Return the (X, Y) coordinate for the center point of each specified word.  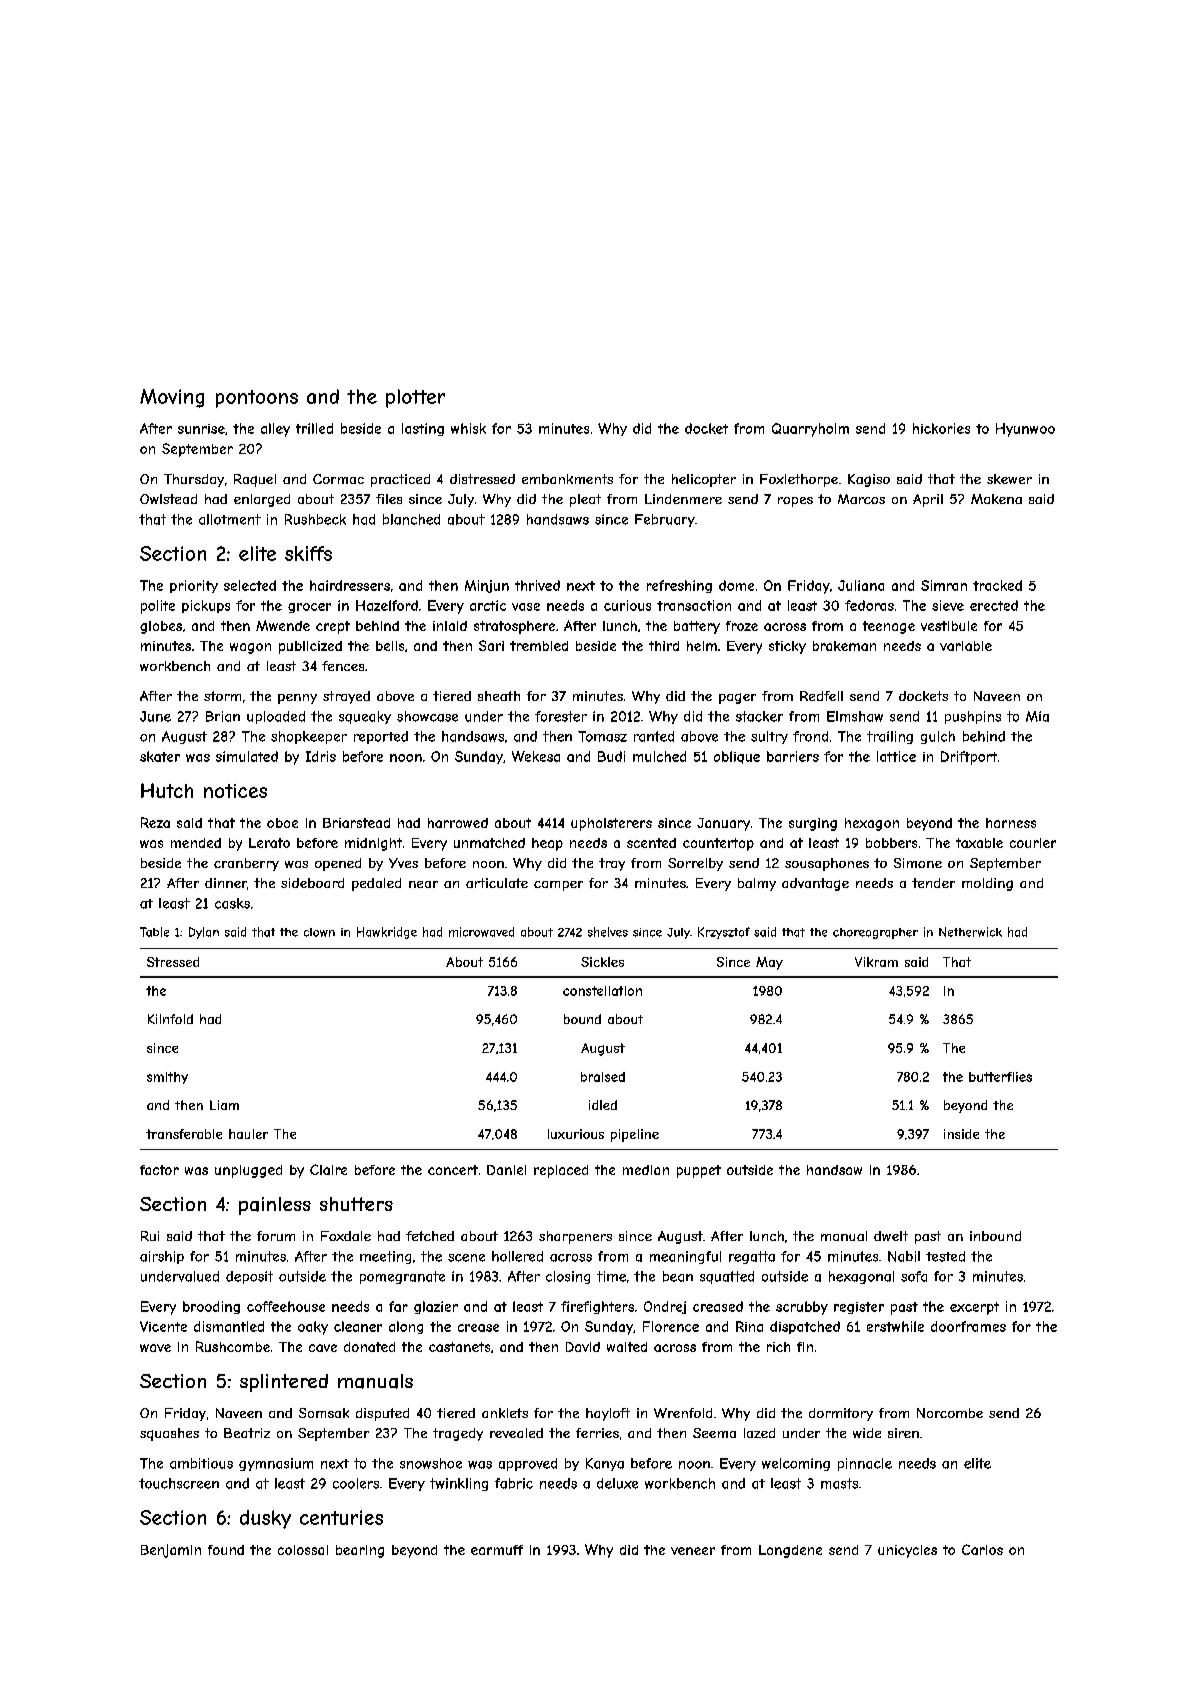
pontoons (257, 399)
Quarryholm (810, 430)
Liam (224, 1105)
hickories (941, 428)
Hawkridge (387, 933)
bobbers (891, 843)
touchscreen (179, 1483)
